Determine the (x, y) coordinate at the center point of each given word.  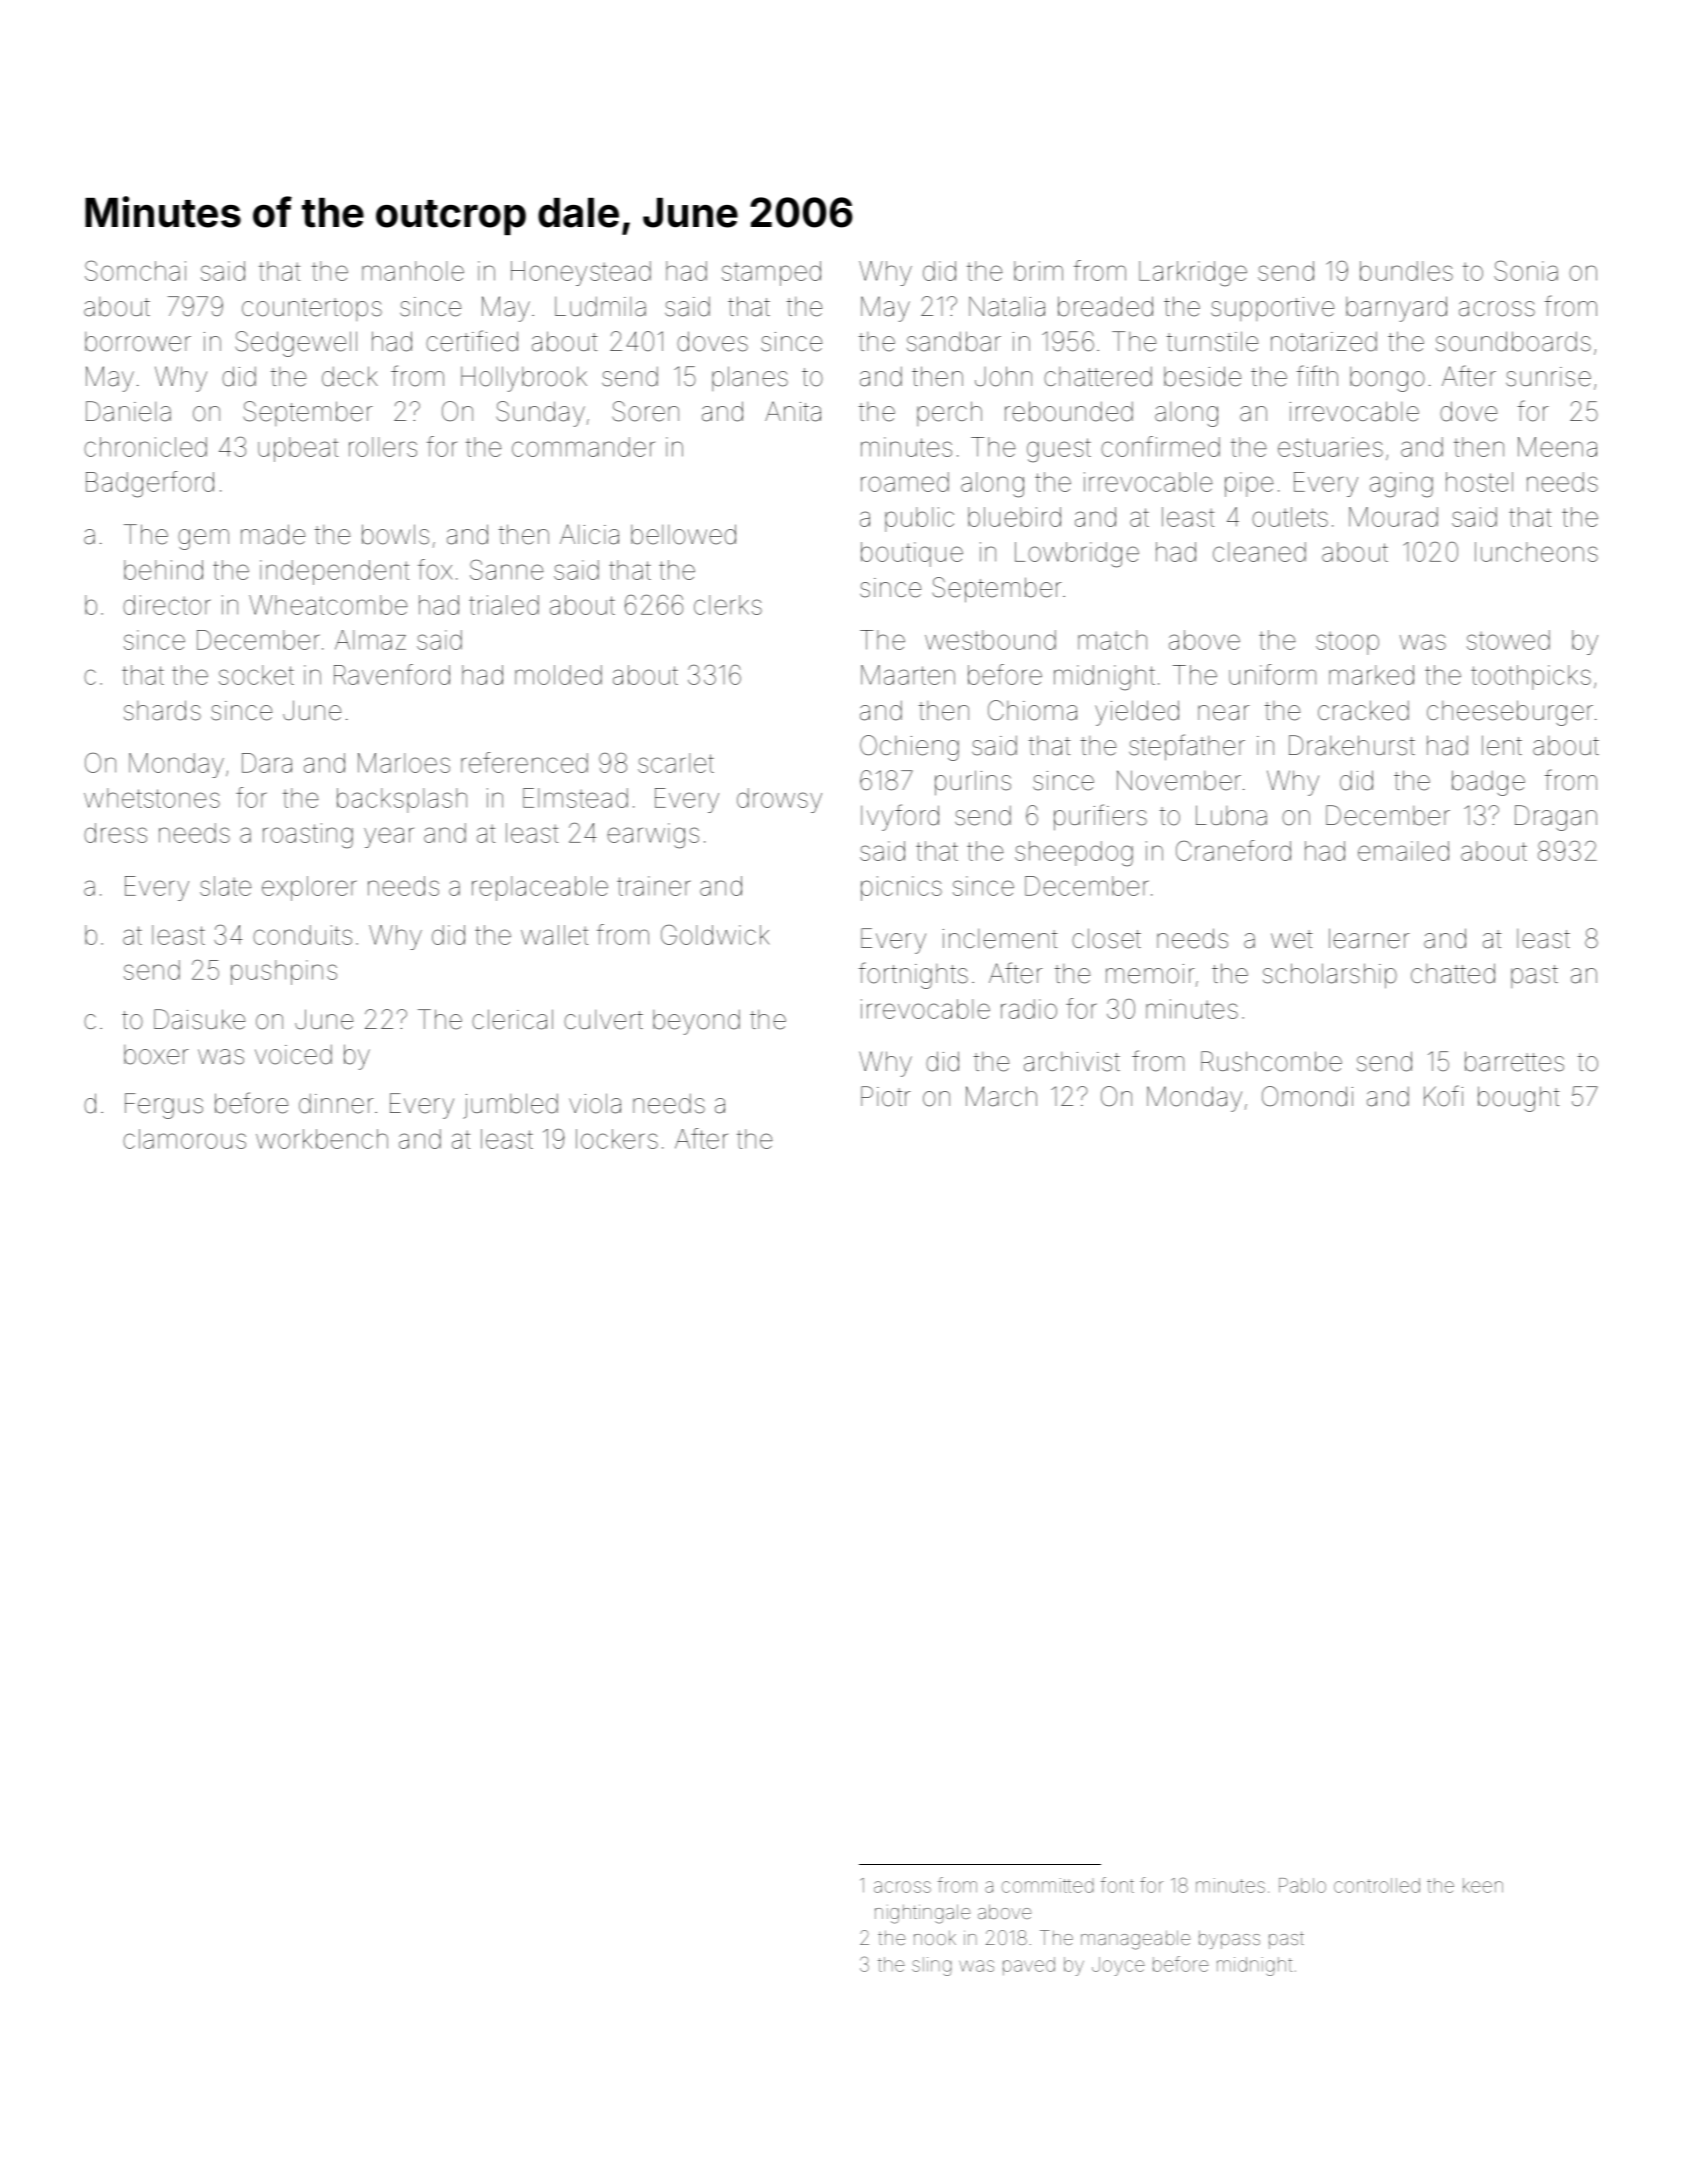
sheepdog (1074, 854)
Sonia (1526, 270)
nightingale (923, 1914)
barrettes (1514, 1061)
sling (931, 1966)
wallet (554, 935)
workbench (322, 1139)
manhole (413, 271)
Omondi (1307, 1096)
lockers (617, 1139)
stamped (771, 273)
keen (1483, 1885)
